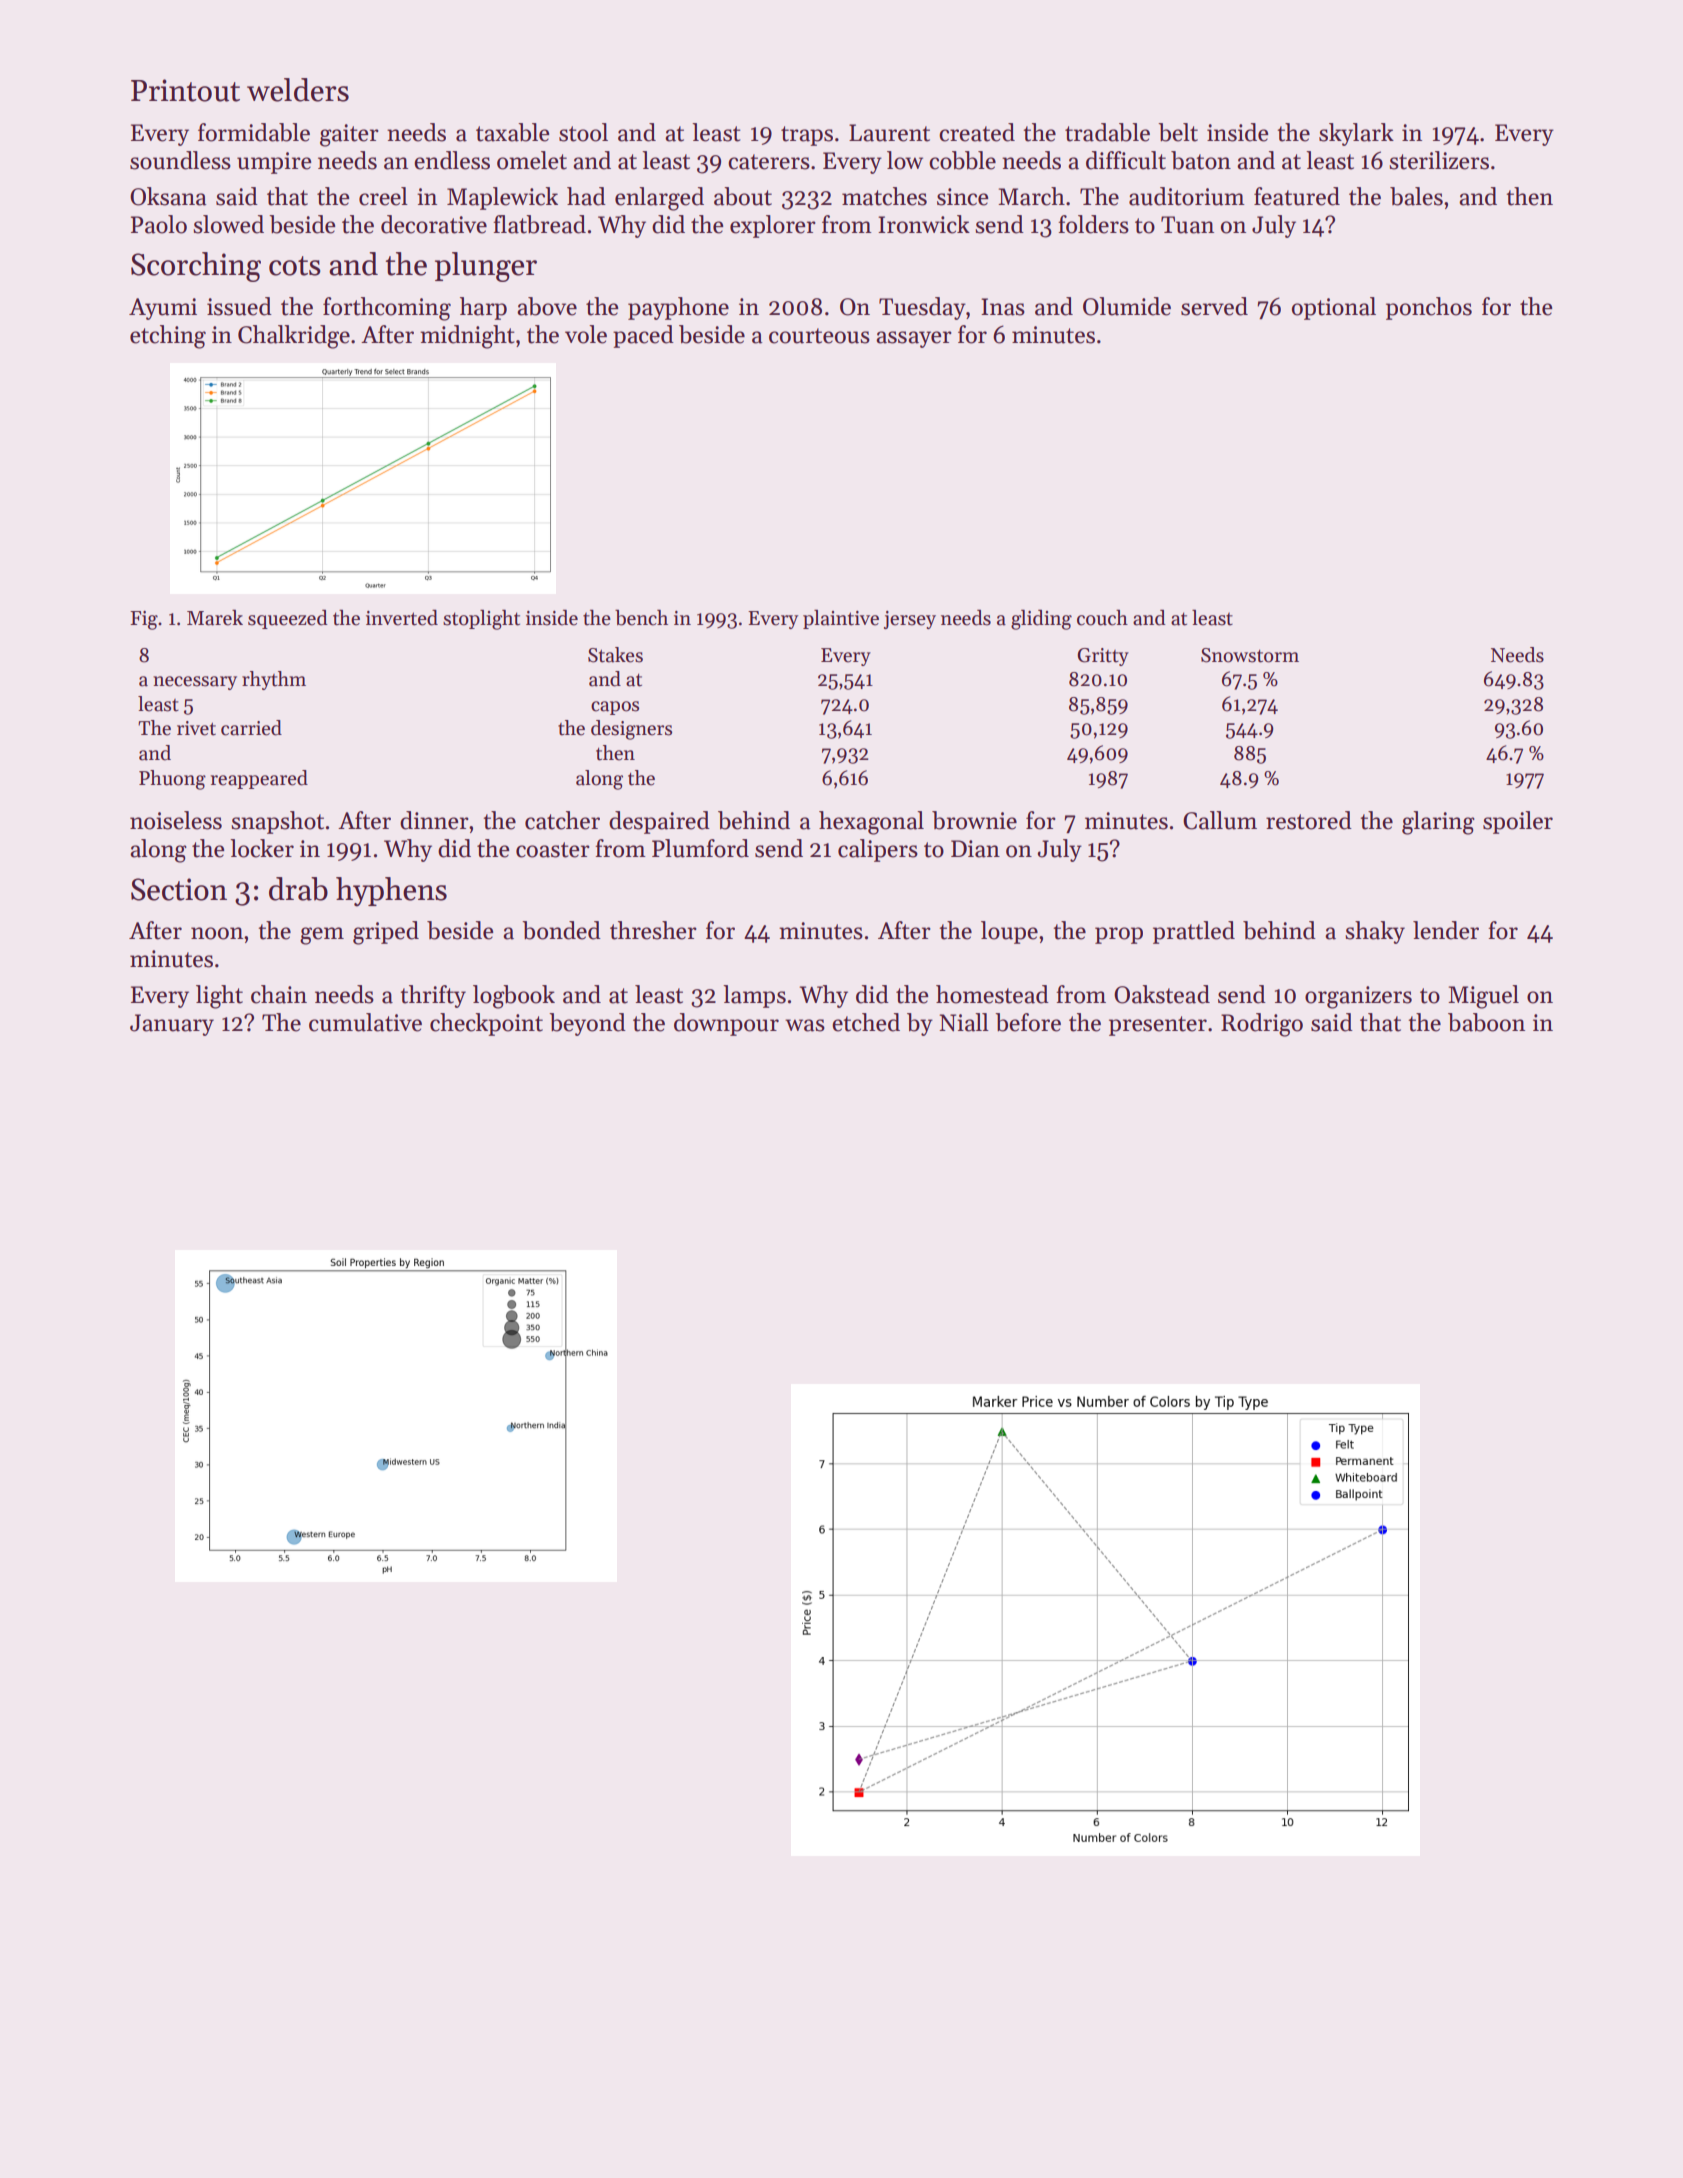 Image resolution: width=1683 pixels, height=2178 pixels. What do you see at coordinates (884, 196) in the screenshot?
I see `matches` at bounding box center [884, 196].
